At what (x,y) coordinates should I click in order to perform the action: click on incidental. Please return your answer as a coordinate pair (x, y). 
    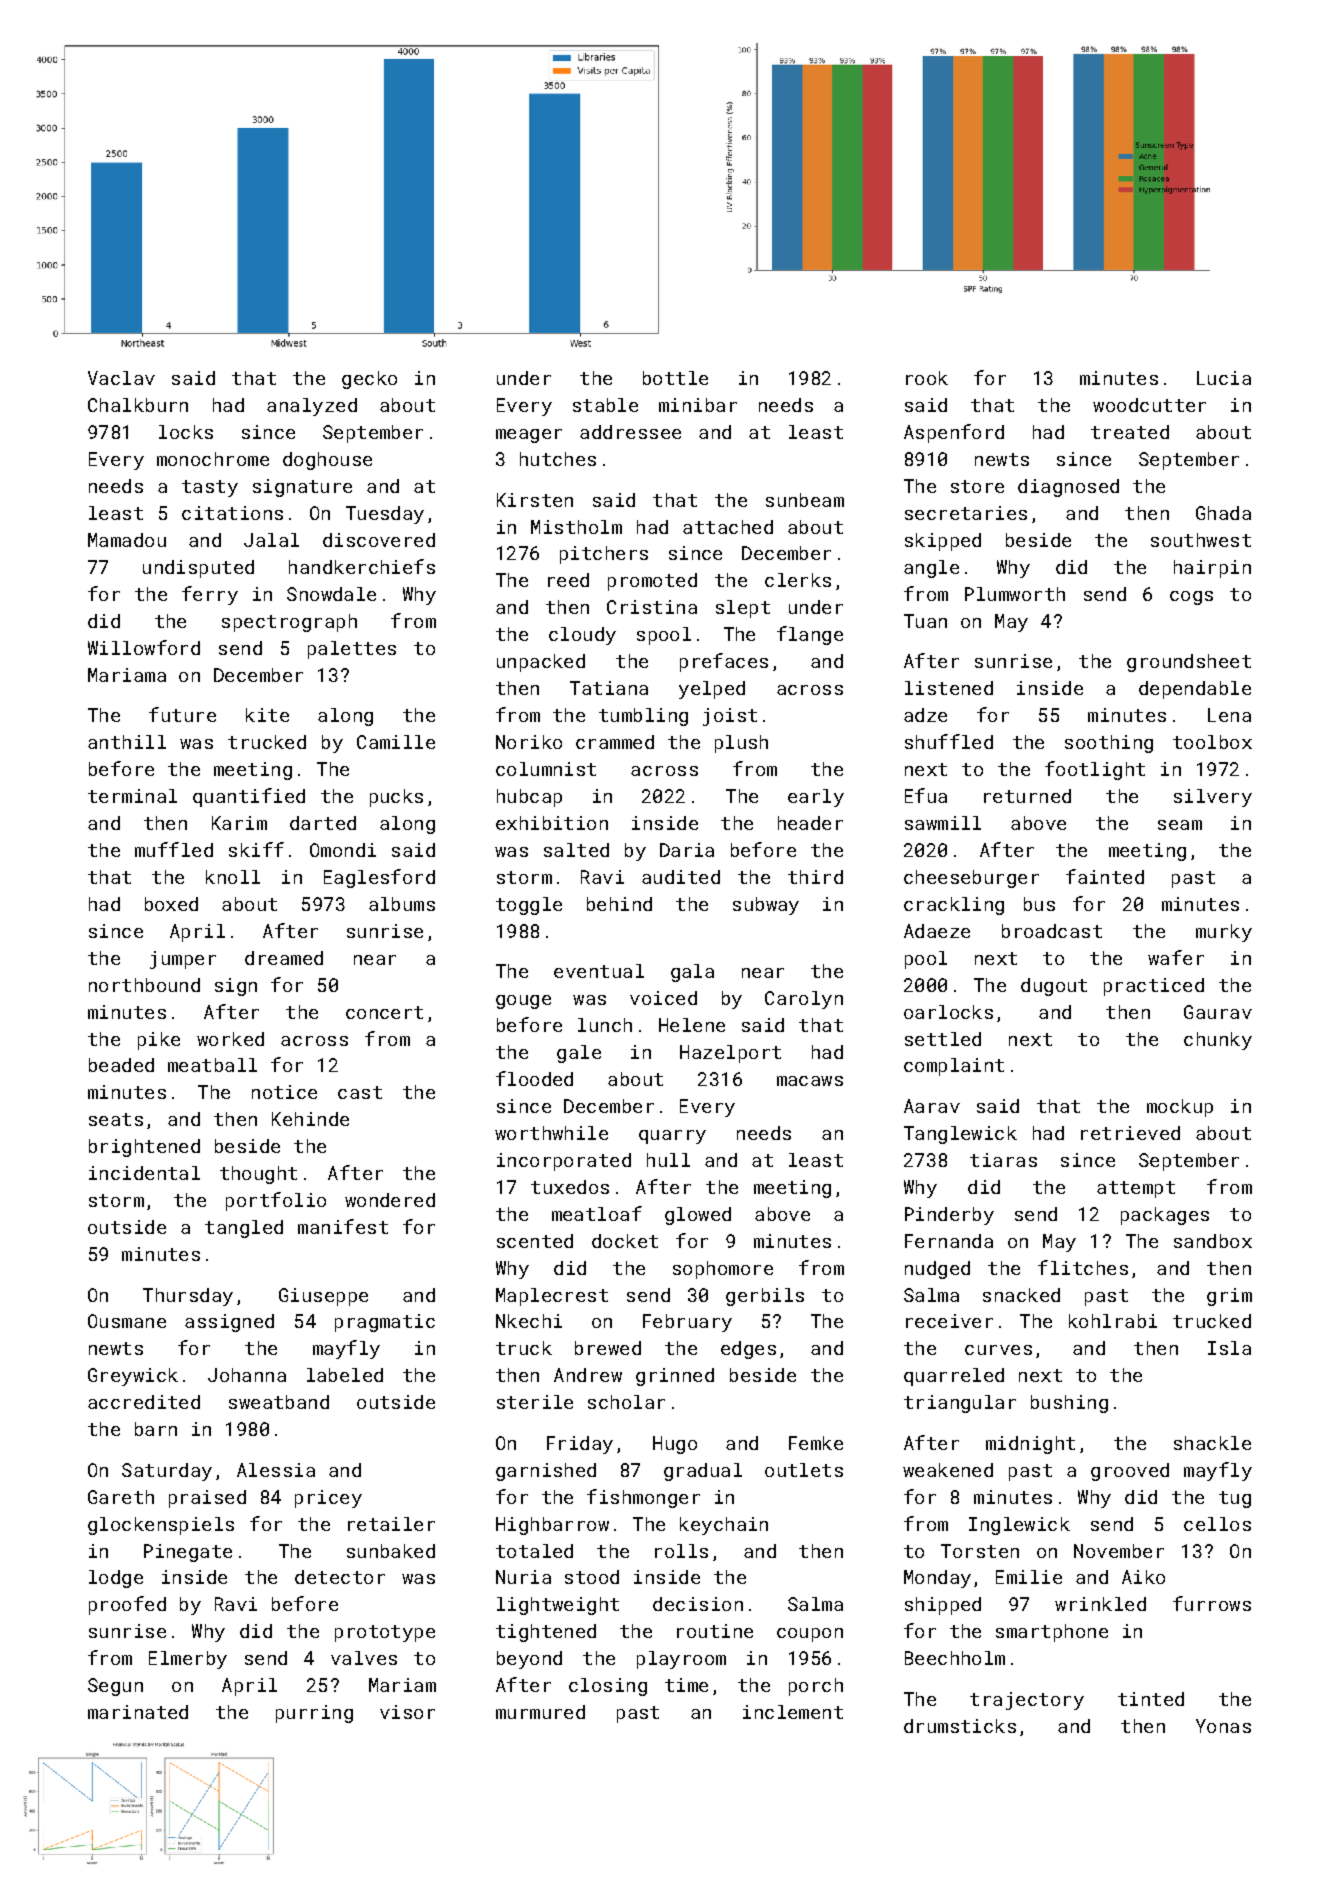
    Looking at the image, I should click on (144, 1173).
